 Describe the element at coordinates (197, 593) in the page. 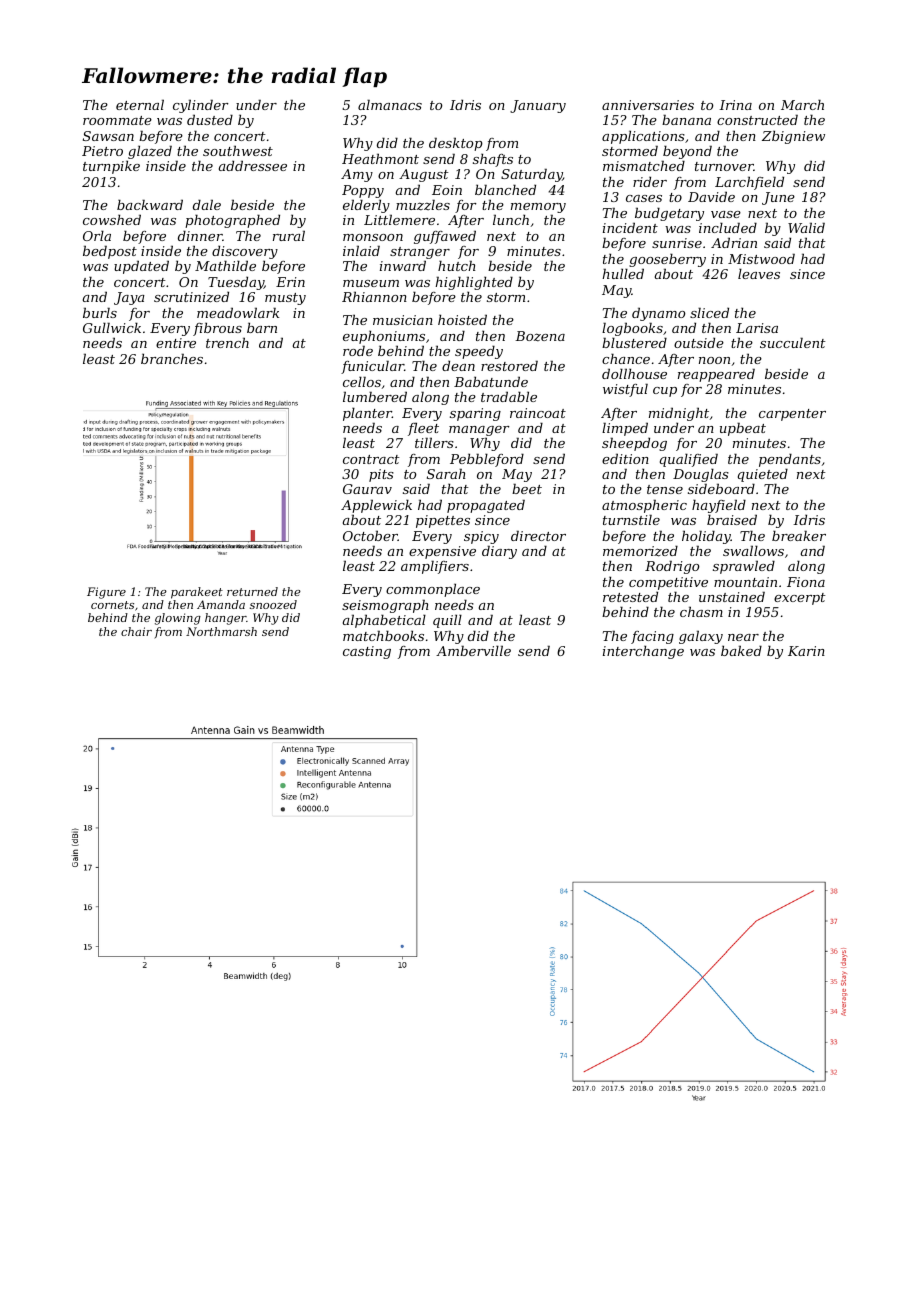

I see `parakeet` at that location.
